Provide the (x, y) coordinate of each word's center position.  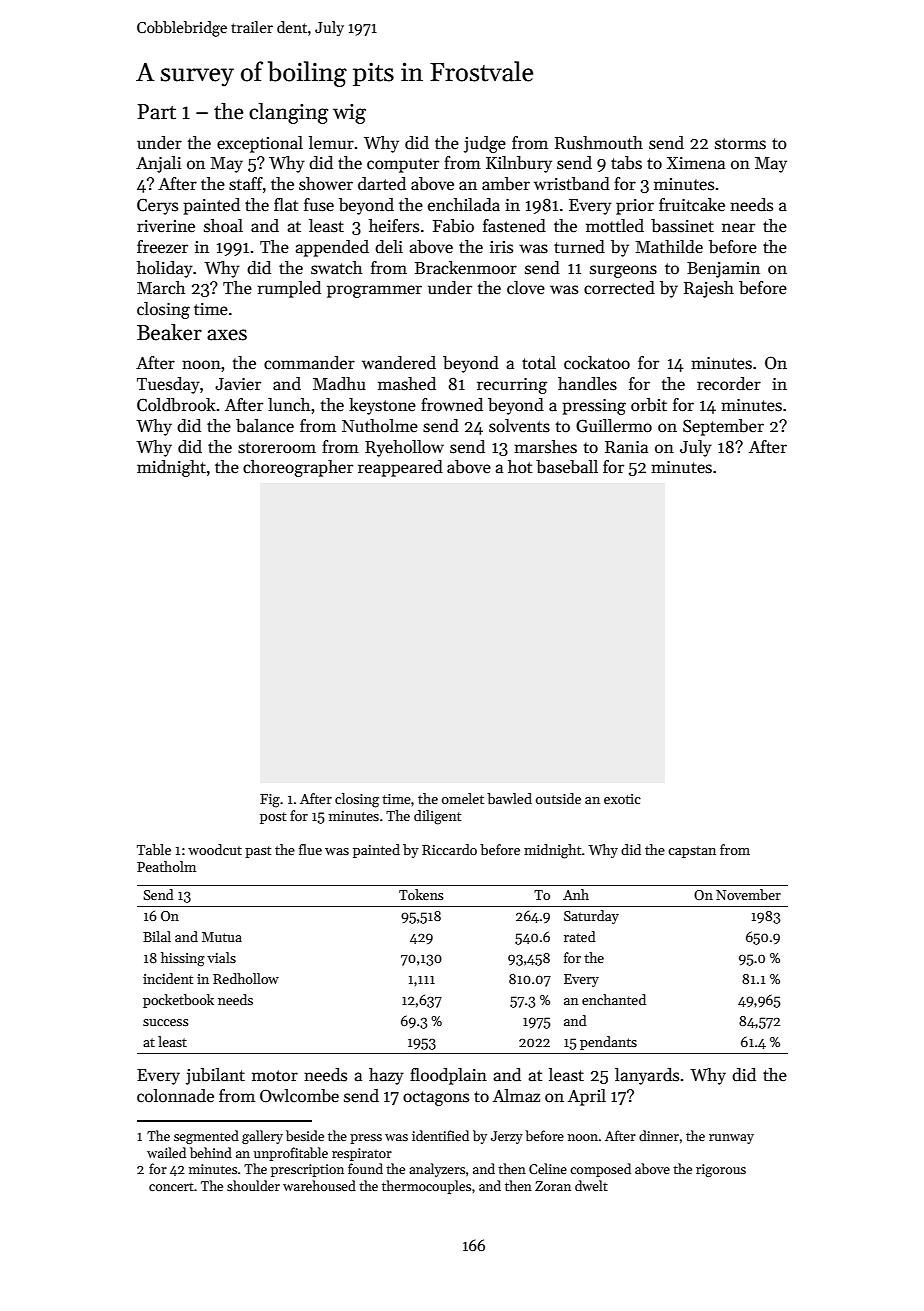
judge (485, 144)
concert (171, 1187)
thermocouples (426, 1187)
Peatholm (166, 866)
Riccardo (449, 849)
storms (740, 144)
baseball (567, 467)
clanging (288, 113)
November (748, 894)
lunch (289, 405)
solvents (519, 426)
